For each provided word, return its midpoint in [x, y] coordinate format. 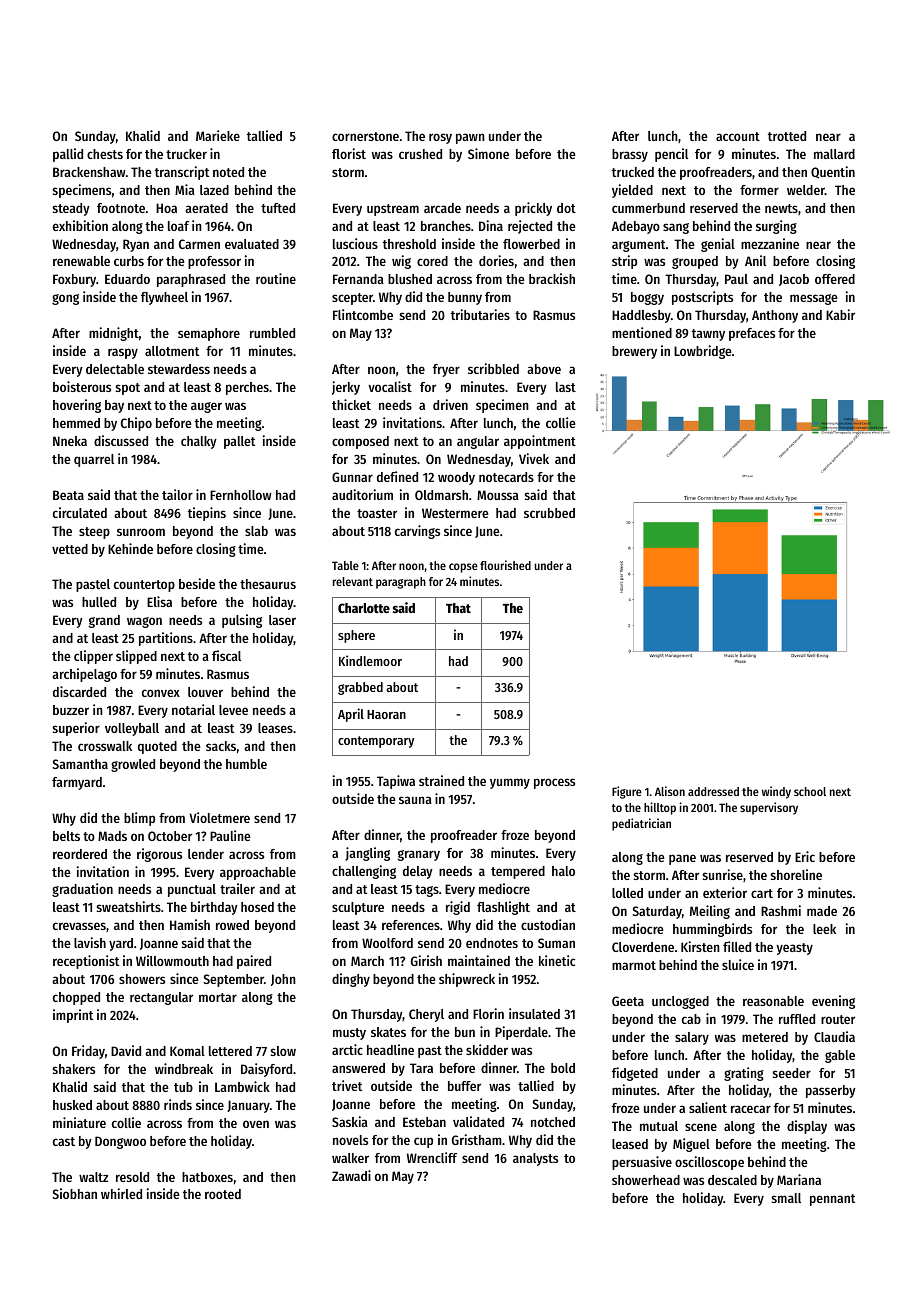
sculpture [358, 908]
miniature [79, 1122]
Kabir [840, 314]
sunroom [141, 532]
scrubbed [549, 513]
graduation [82, 890]
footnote [121, 208]
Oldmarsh [441, 495]
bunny [465, 298]
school [810, 791]
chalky [199, 442]
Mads [112, 836]
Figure [627, 792]
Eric [805, 856]
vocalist [390, 386]
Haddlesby [641, 316]
